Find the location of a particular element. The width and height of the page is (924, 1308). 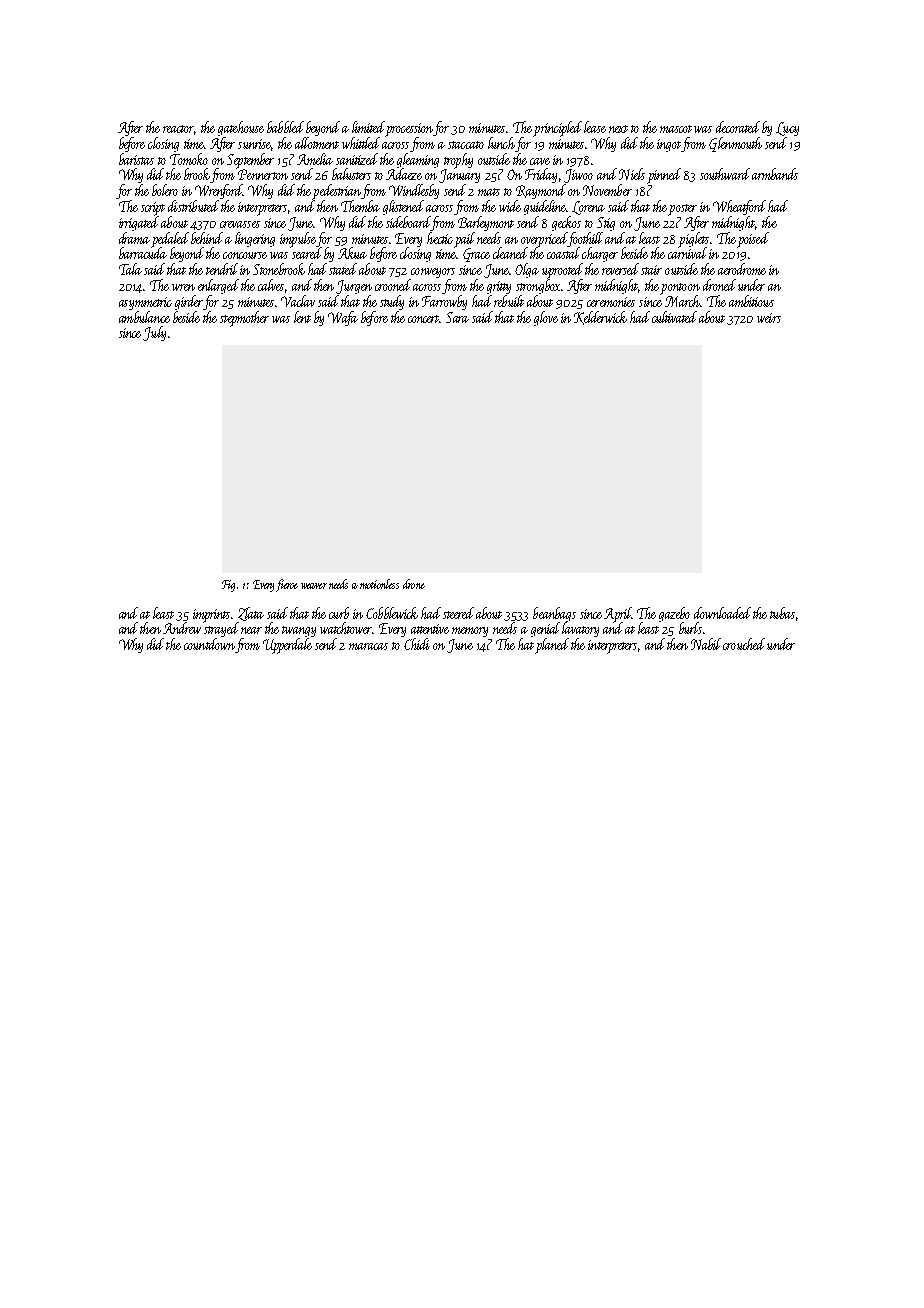

fierce is located at coordinates (287, 585).
